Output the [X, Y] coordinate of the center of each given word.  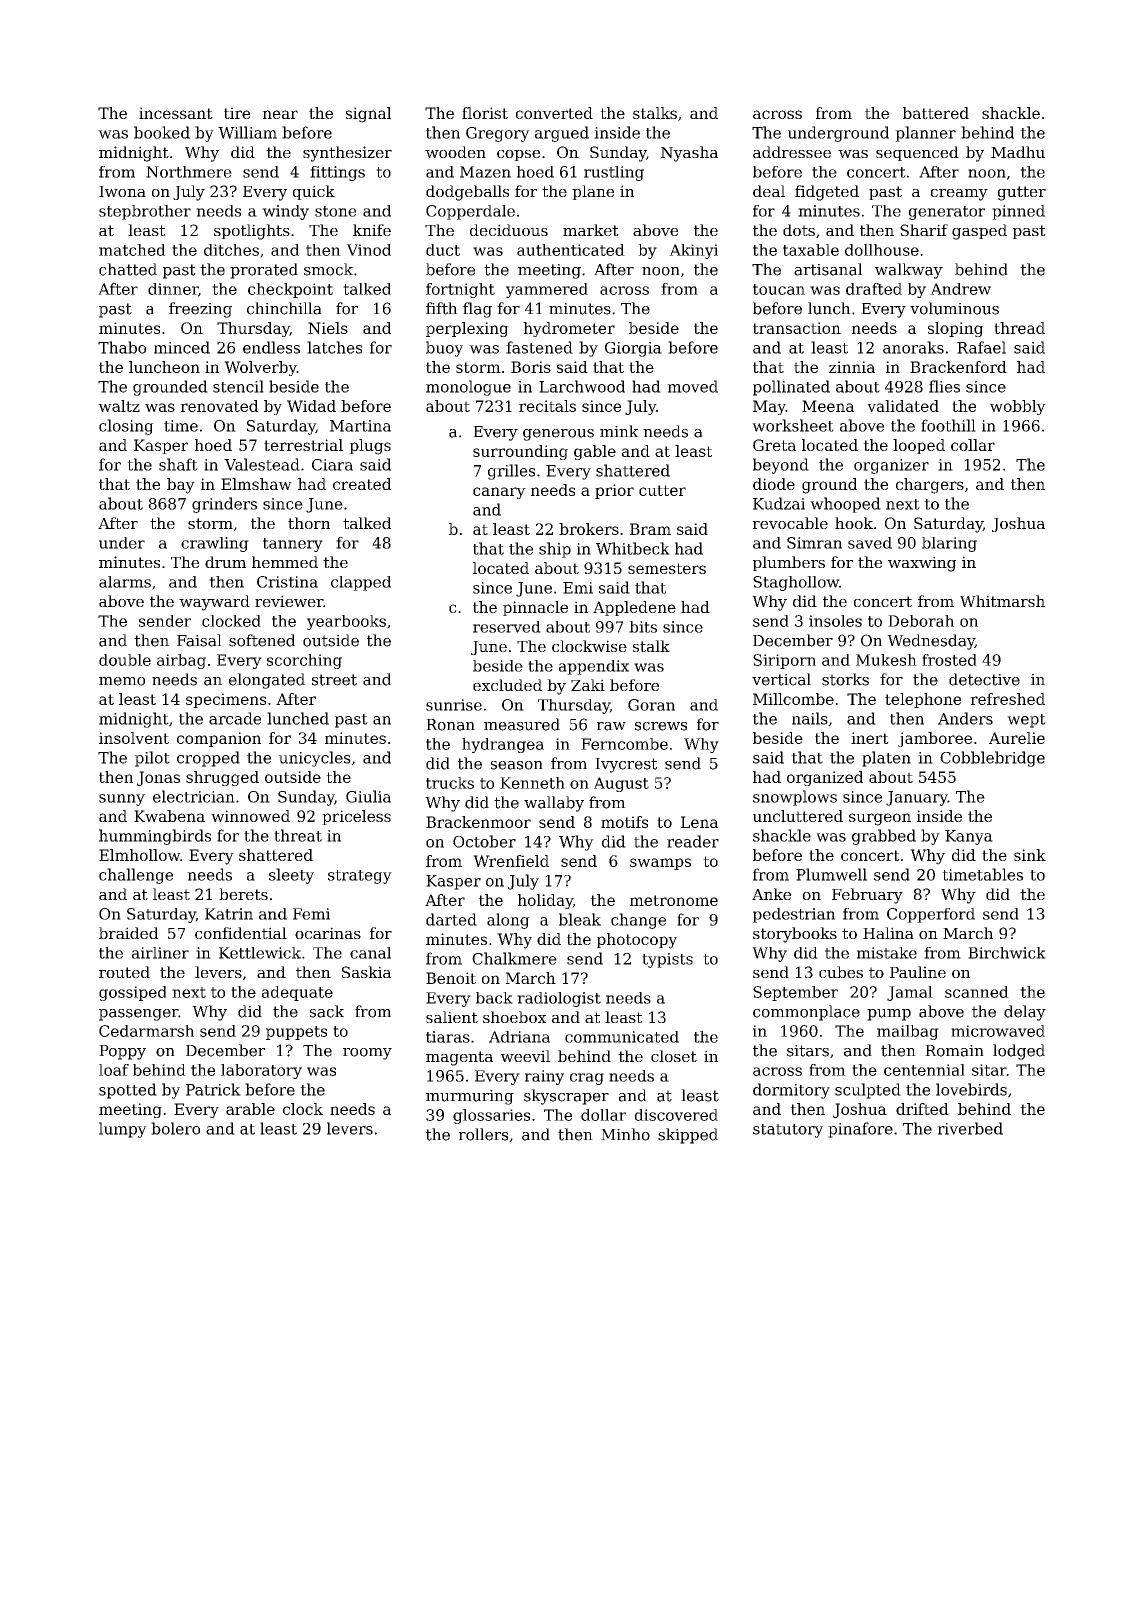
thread [1019, 328]
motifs [624, 822]
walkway [909, 271]
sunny [122, 800]
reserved [507, 627]
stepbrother [145, 212]
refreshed [1007, 699]
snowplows [795, 798]
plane [593, 192]
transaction [797, 328]
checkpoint [290, 290]
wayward [214, 603]
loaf [114, 1070]
